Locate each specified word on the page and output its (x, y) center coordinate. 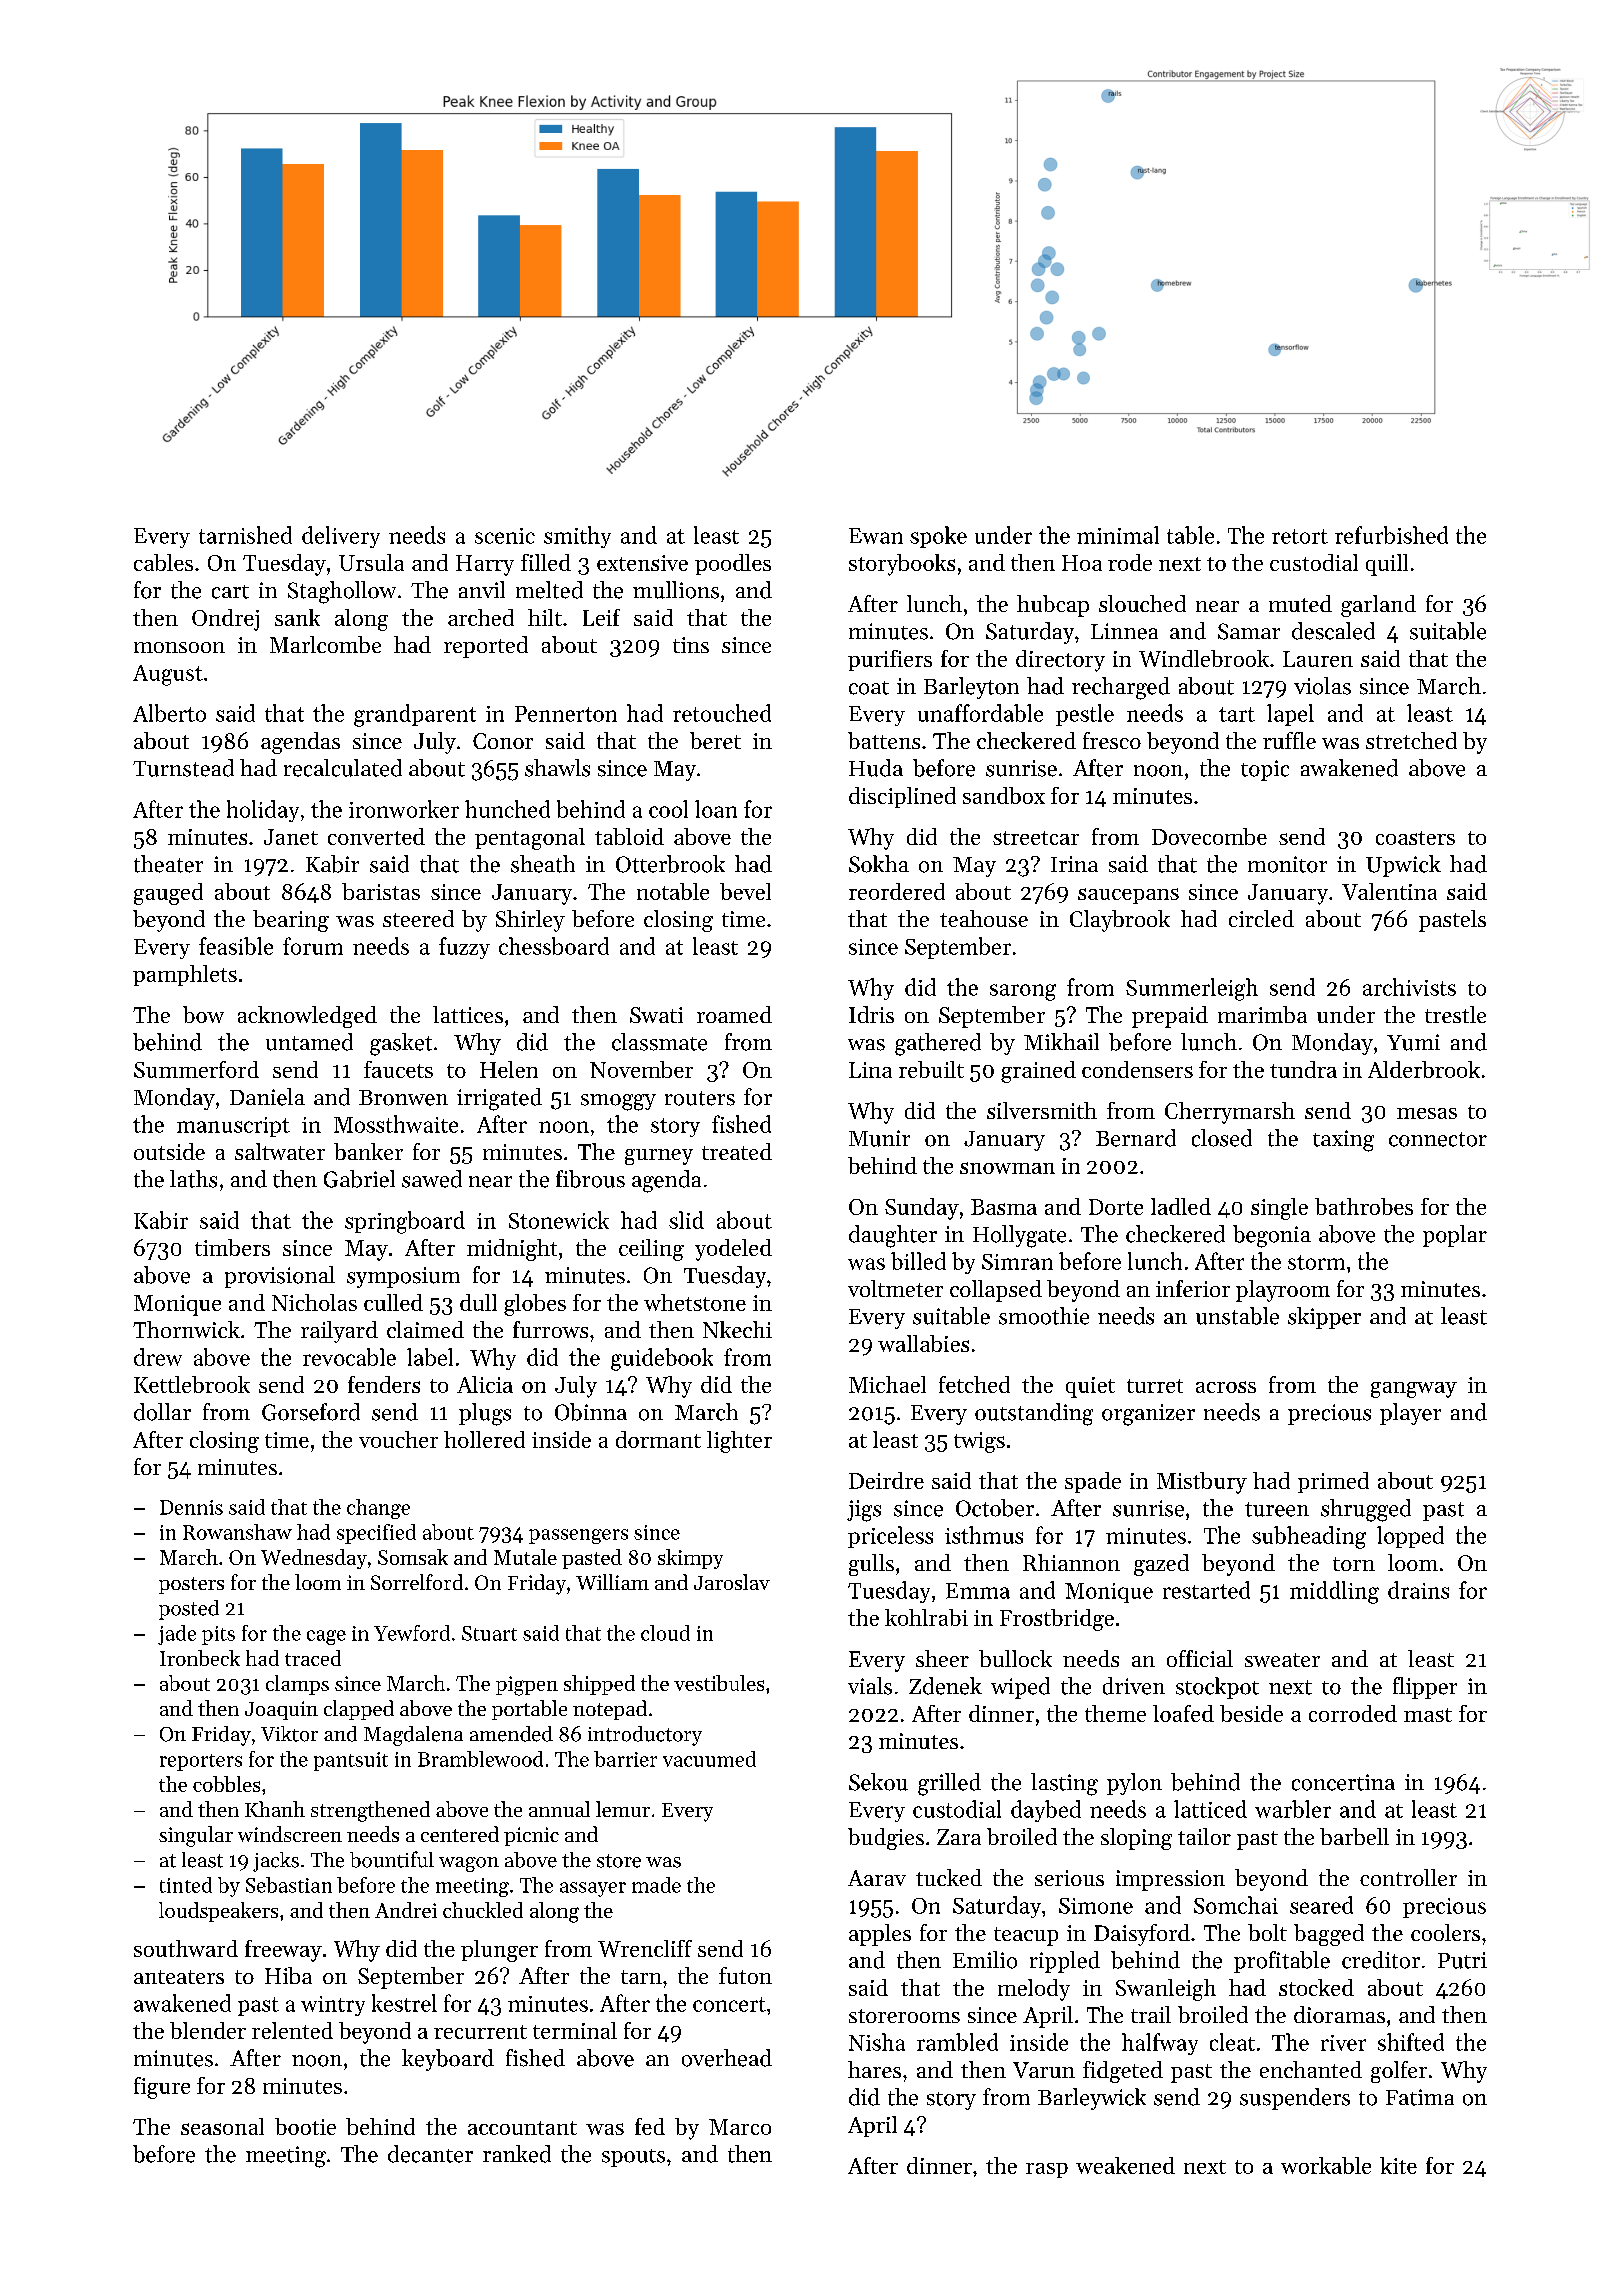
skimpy (690, 1559)
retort (1300, 536)
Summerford (196, 1069)
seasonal (222, 2126)
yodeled (733, 1250)
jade (177, 1635)
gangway (1414, 1390)
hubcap (1053, 606)
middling (1334, 1592)
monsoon (179, 647)
